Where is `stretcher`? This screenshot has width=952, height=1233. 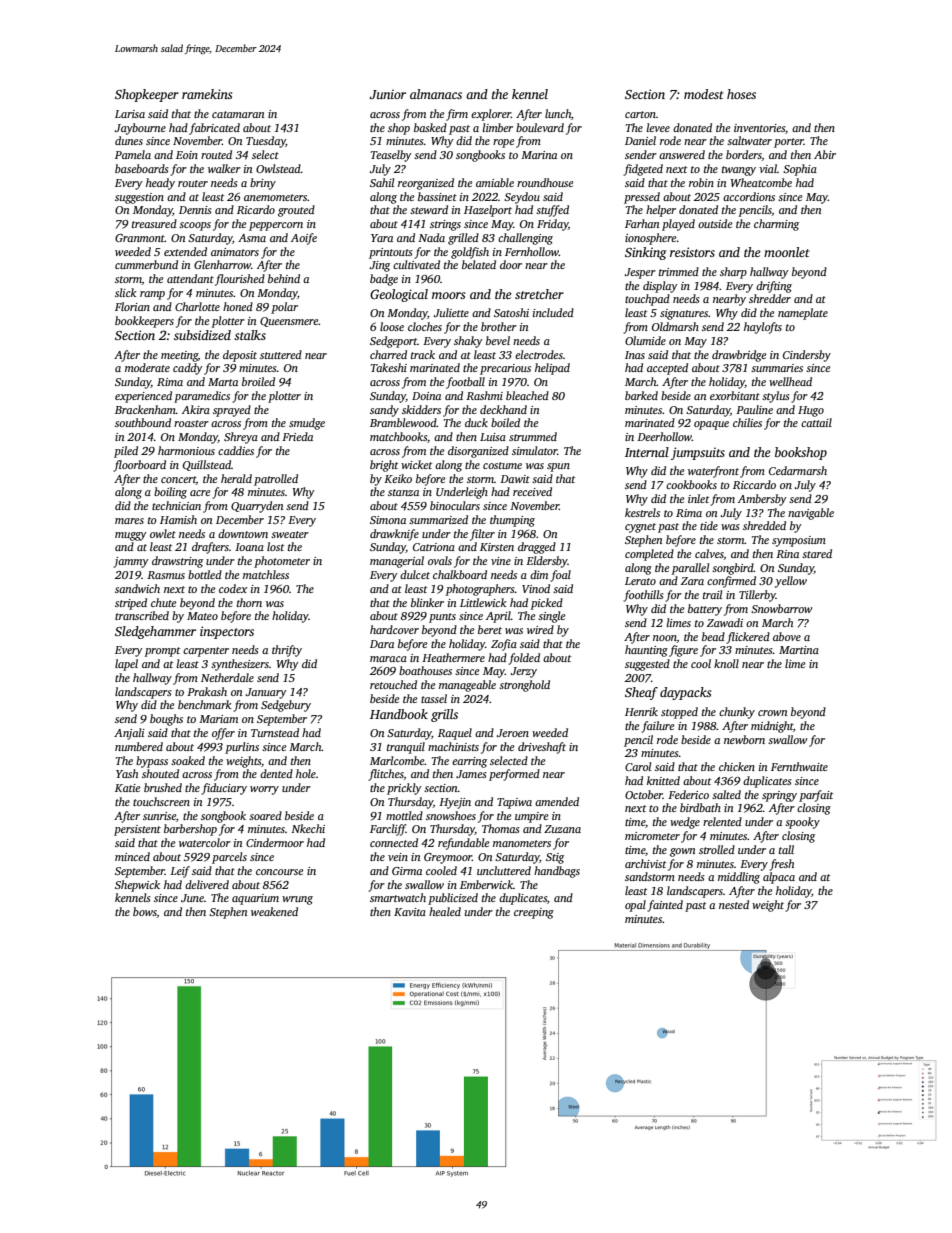
stretcher is located at coordinates (539, 294).
